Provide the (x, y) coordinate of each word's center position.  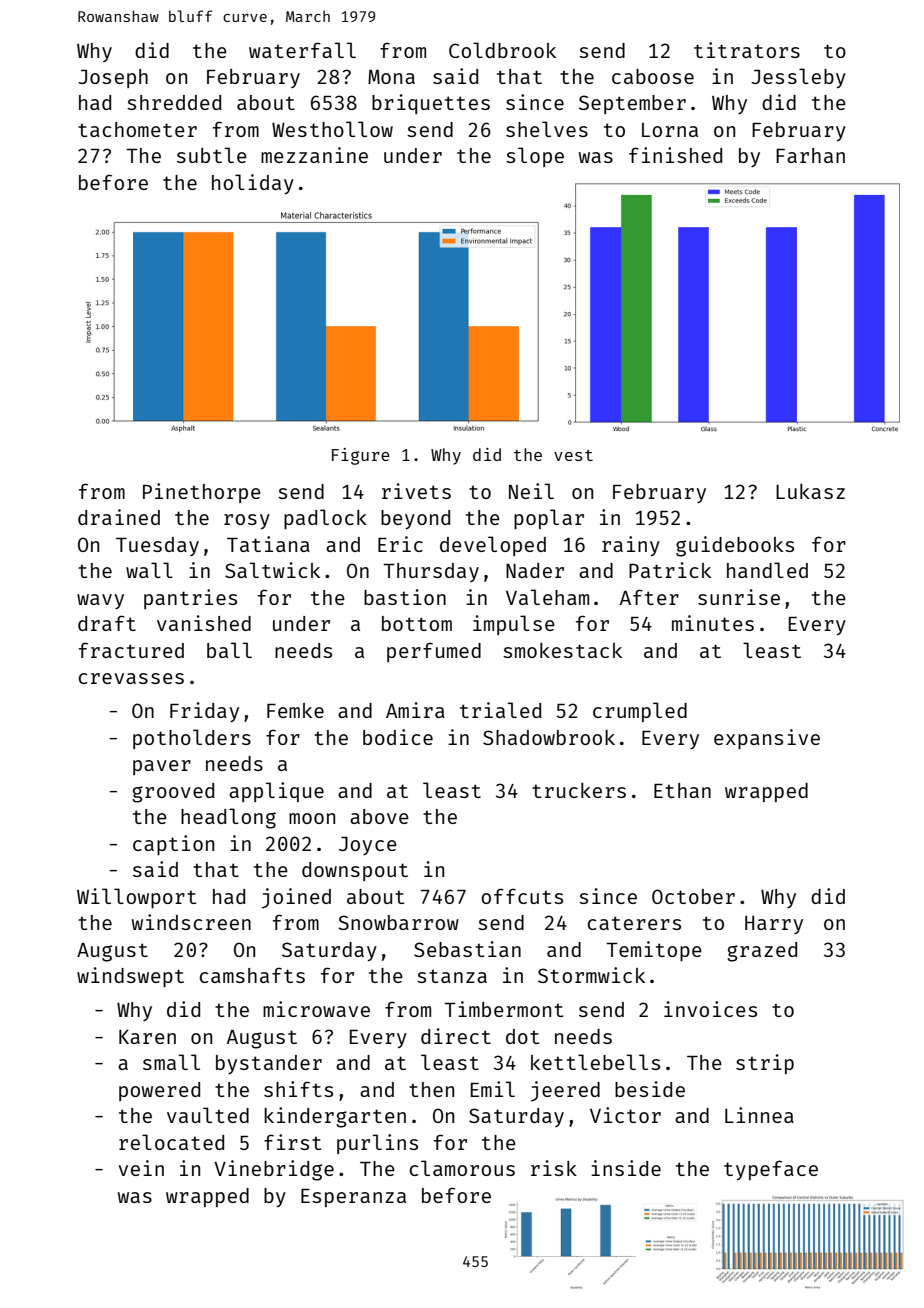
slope (535, 157)
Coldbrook (502, 50)
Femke (295, 710)
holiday (253, 184)
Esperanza (353, 1198)
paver (162, 767)
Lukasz (810, 491)
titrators (747, 50)
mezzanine (314, 155)
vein (141, 1168)
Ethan (682, 790)
